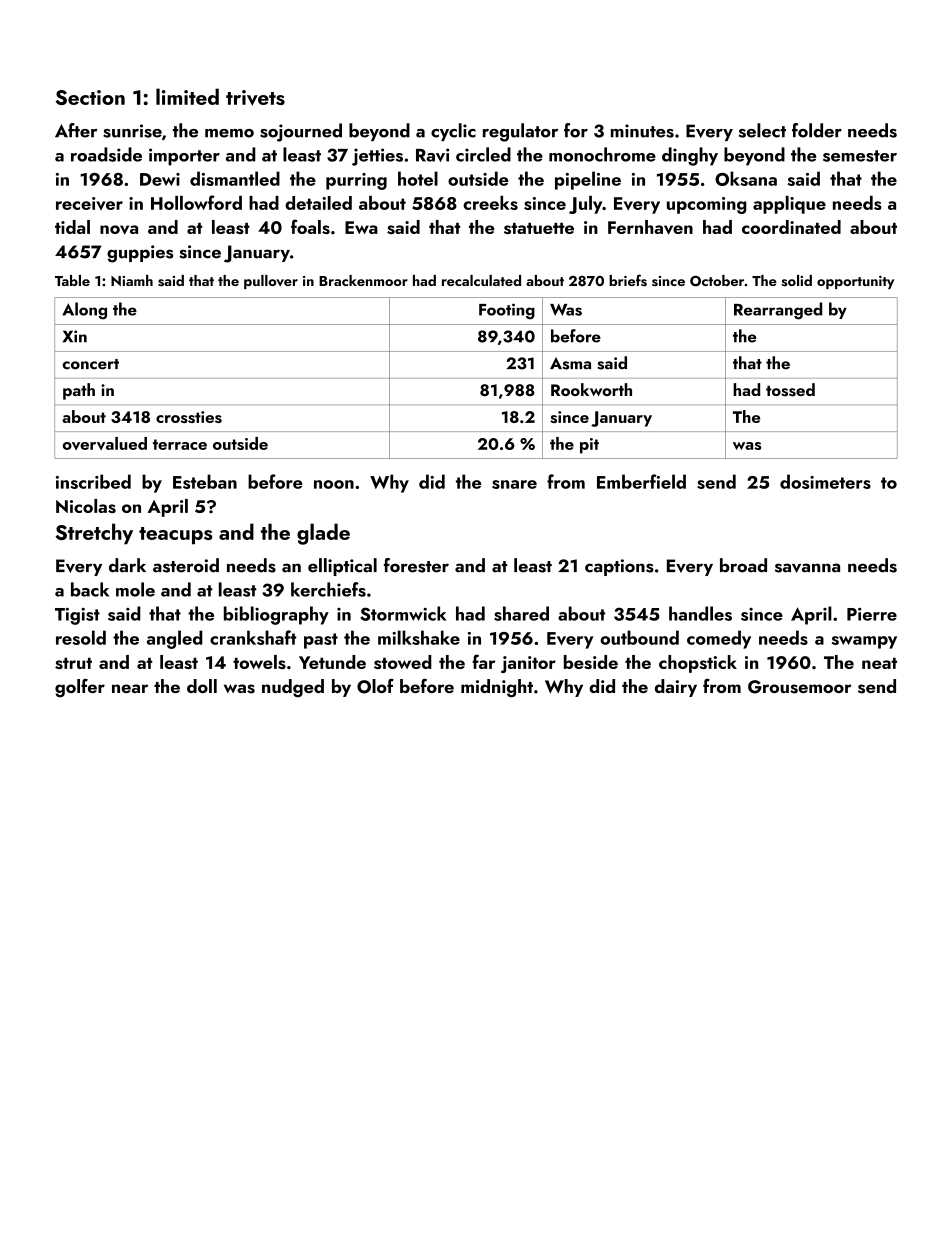  What do you see at coordinates (855, 282) in the screenshot?
I see `opportunity` at bounding box center [855, 282].
